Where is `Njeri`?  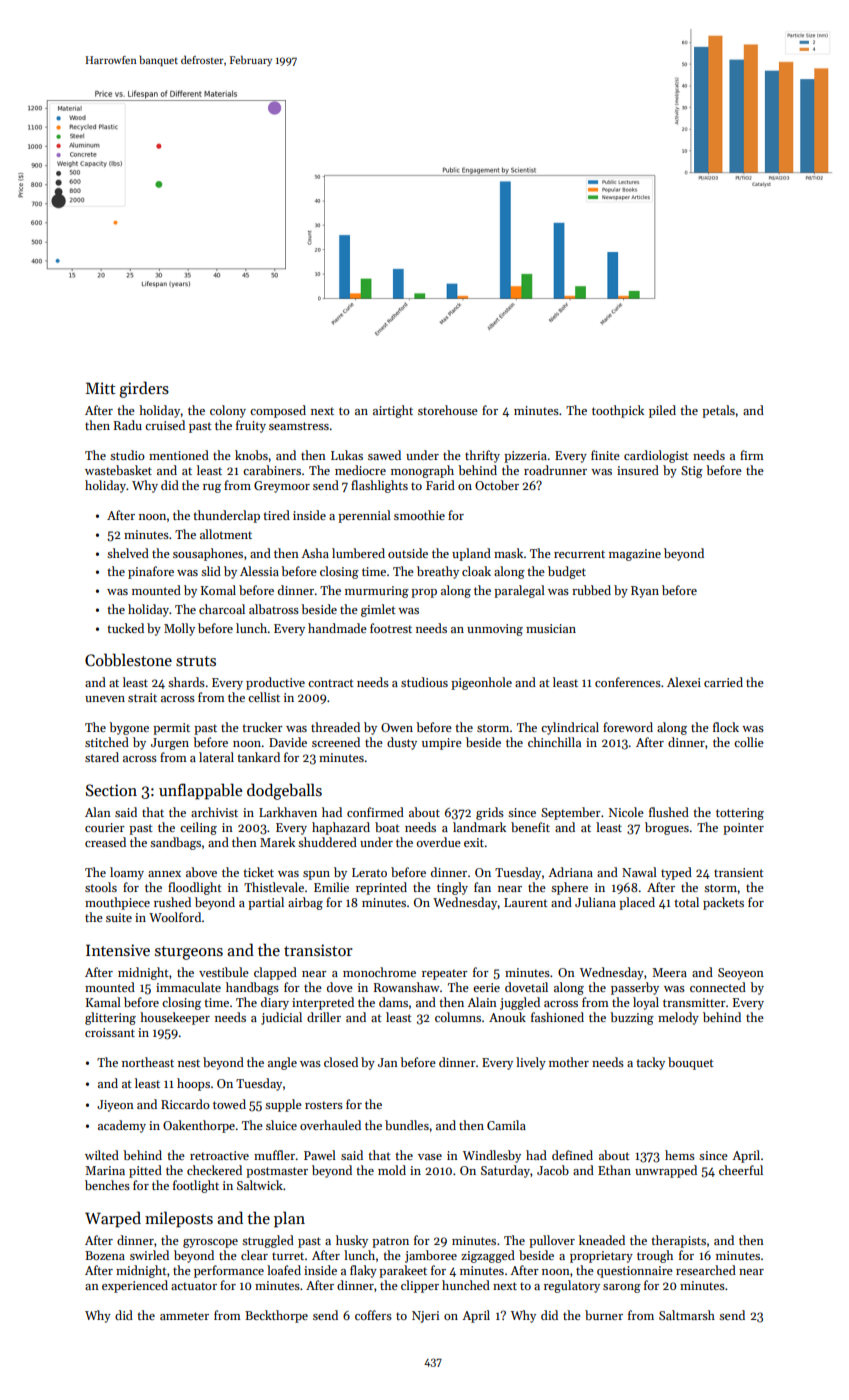
Njeri is located at coordinates (425, 1317).
